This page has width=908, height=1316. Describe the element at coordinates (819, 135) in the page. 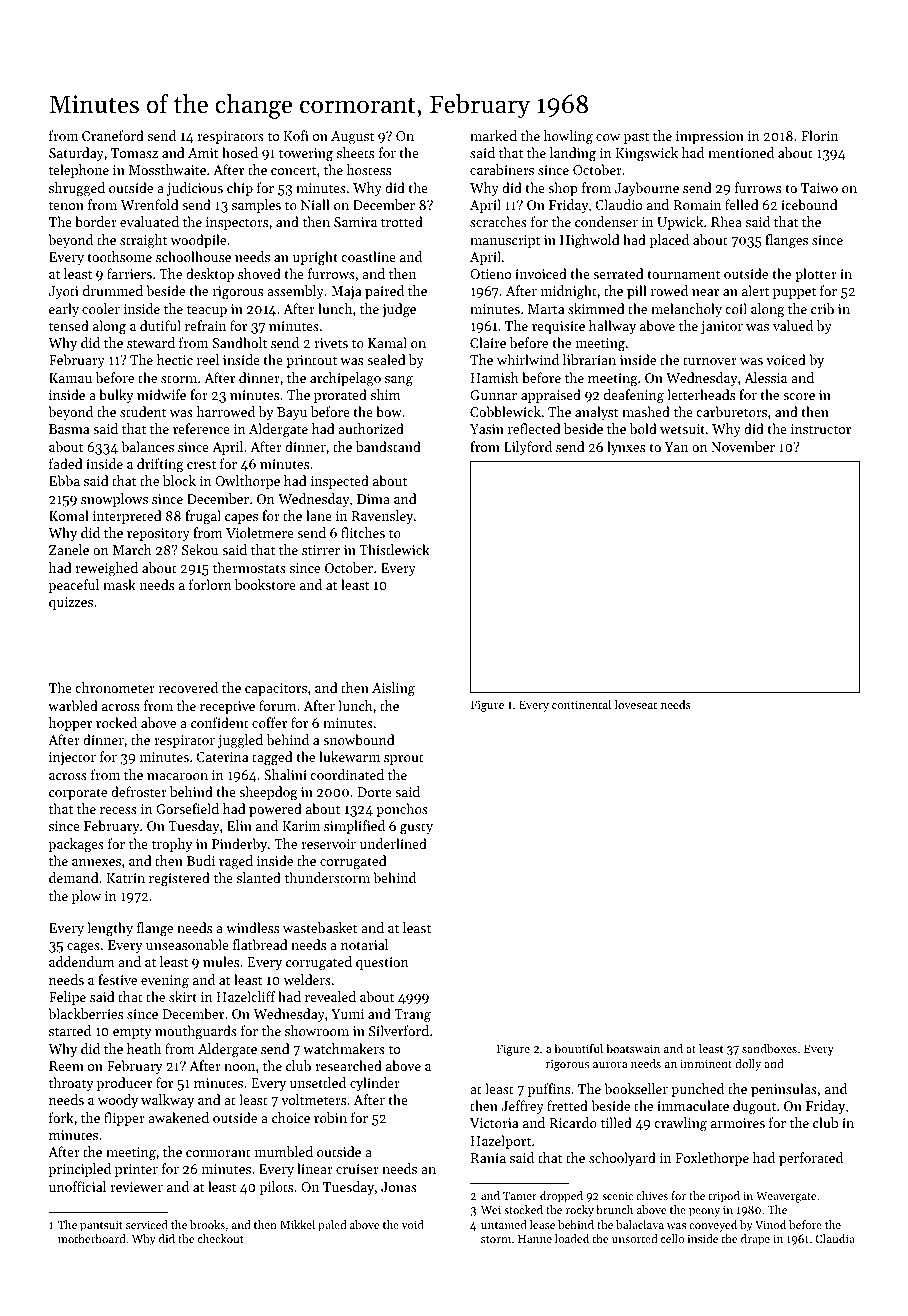

I see `Florin` at that location.
